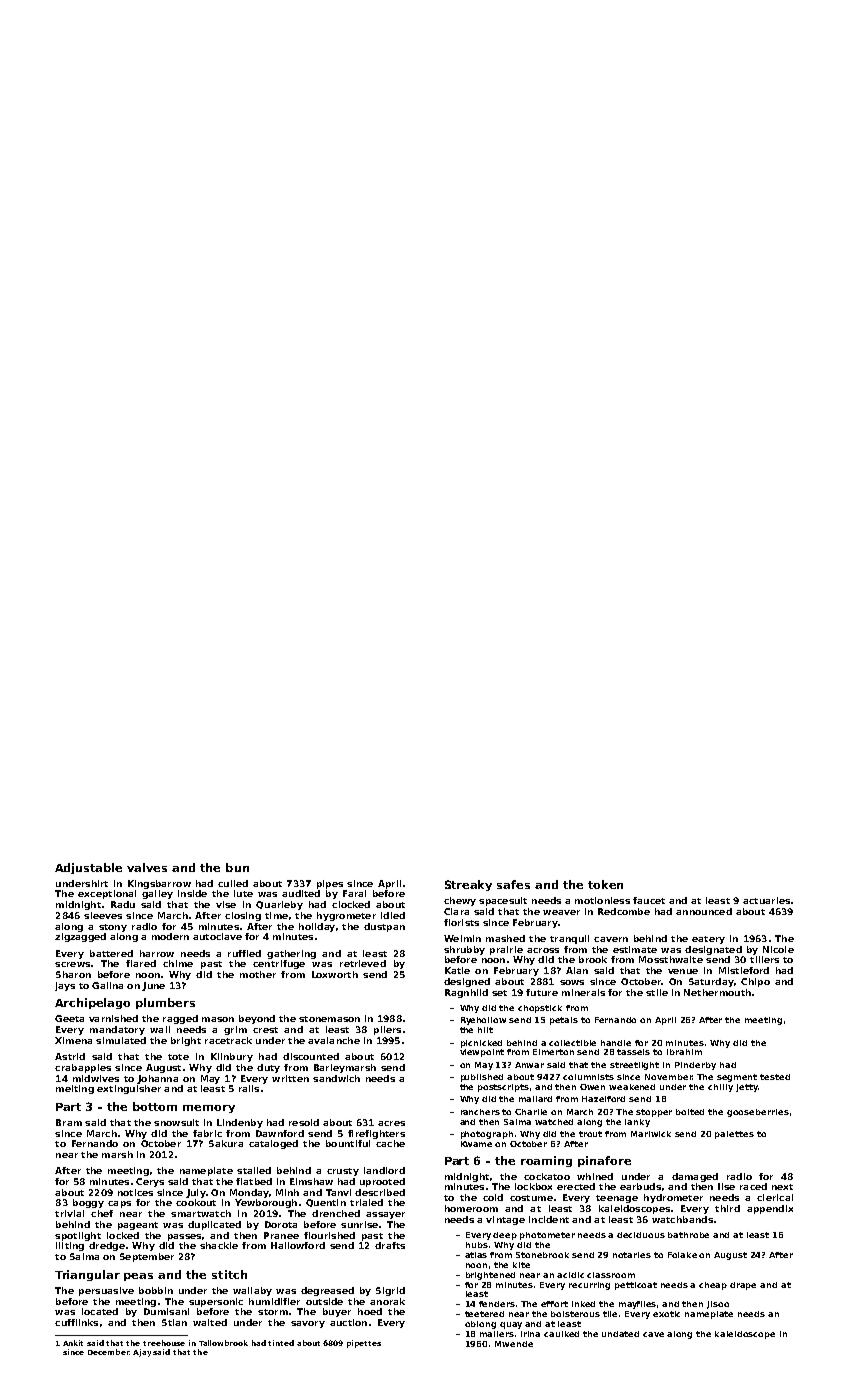  I want to click on cache, so click(390, 1143).
